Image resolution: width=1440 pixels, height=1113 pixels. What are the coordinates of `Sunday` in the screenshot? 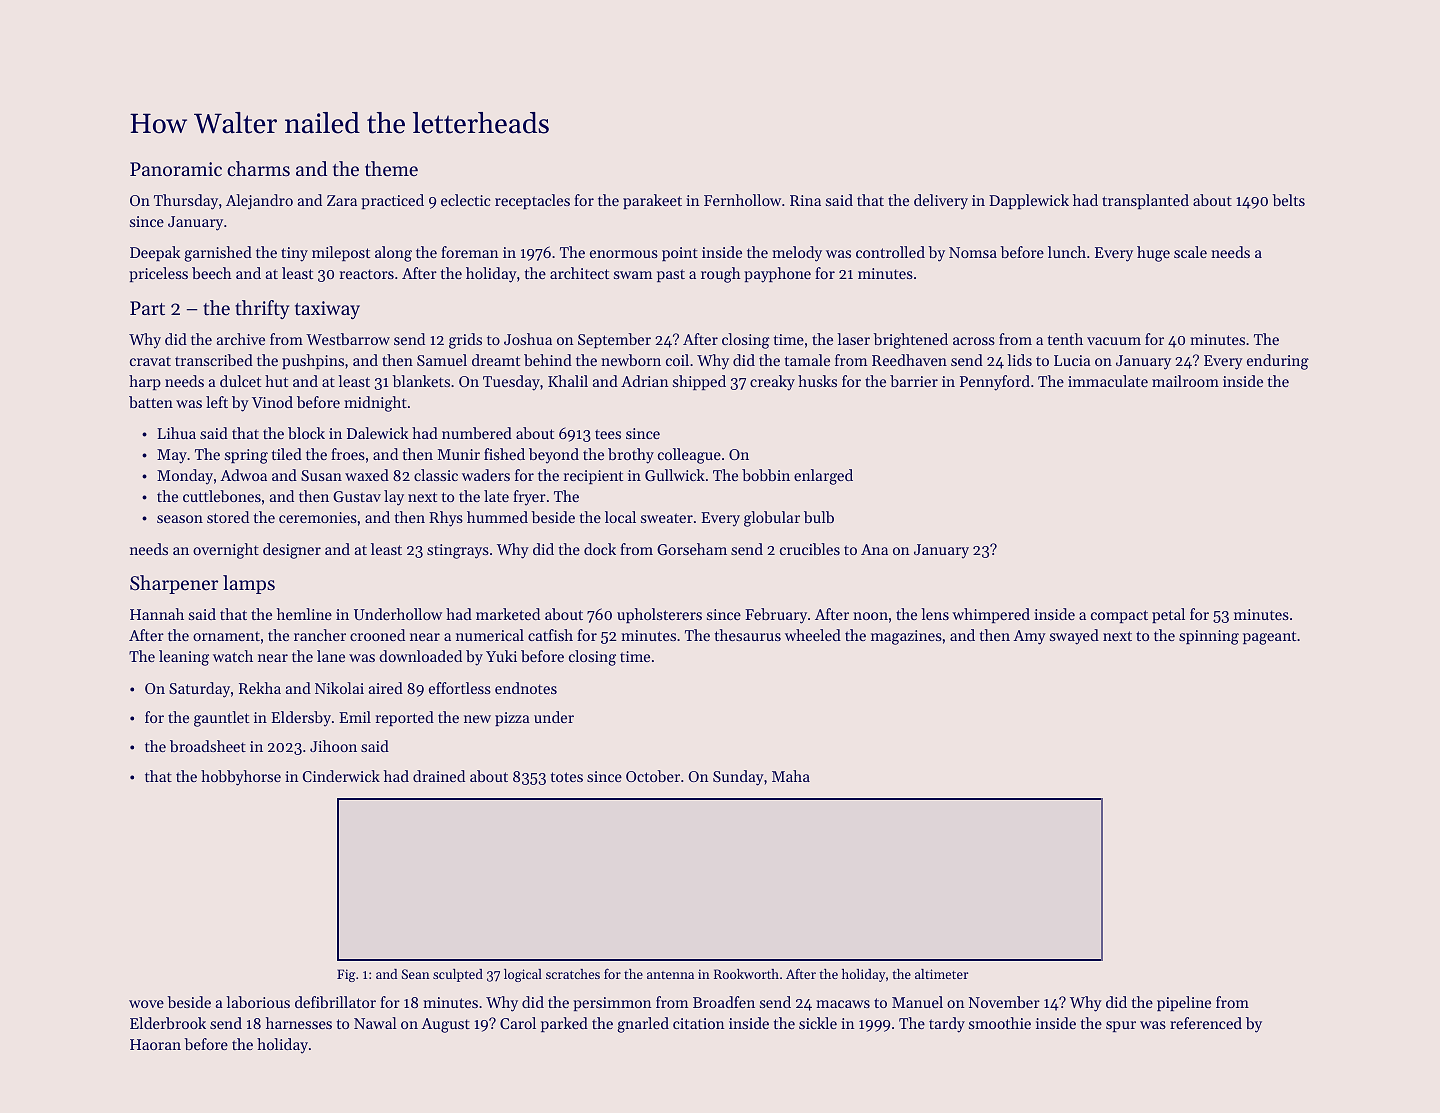 It's located at (738, 778).
